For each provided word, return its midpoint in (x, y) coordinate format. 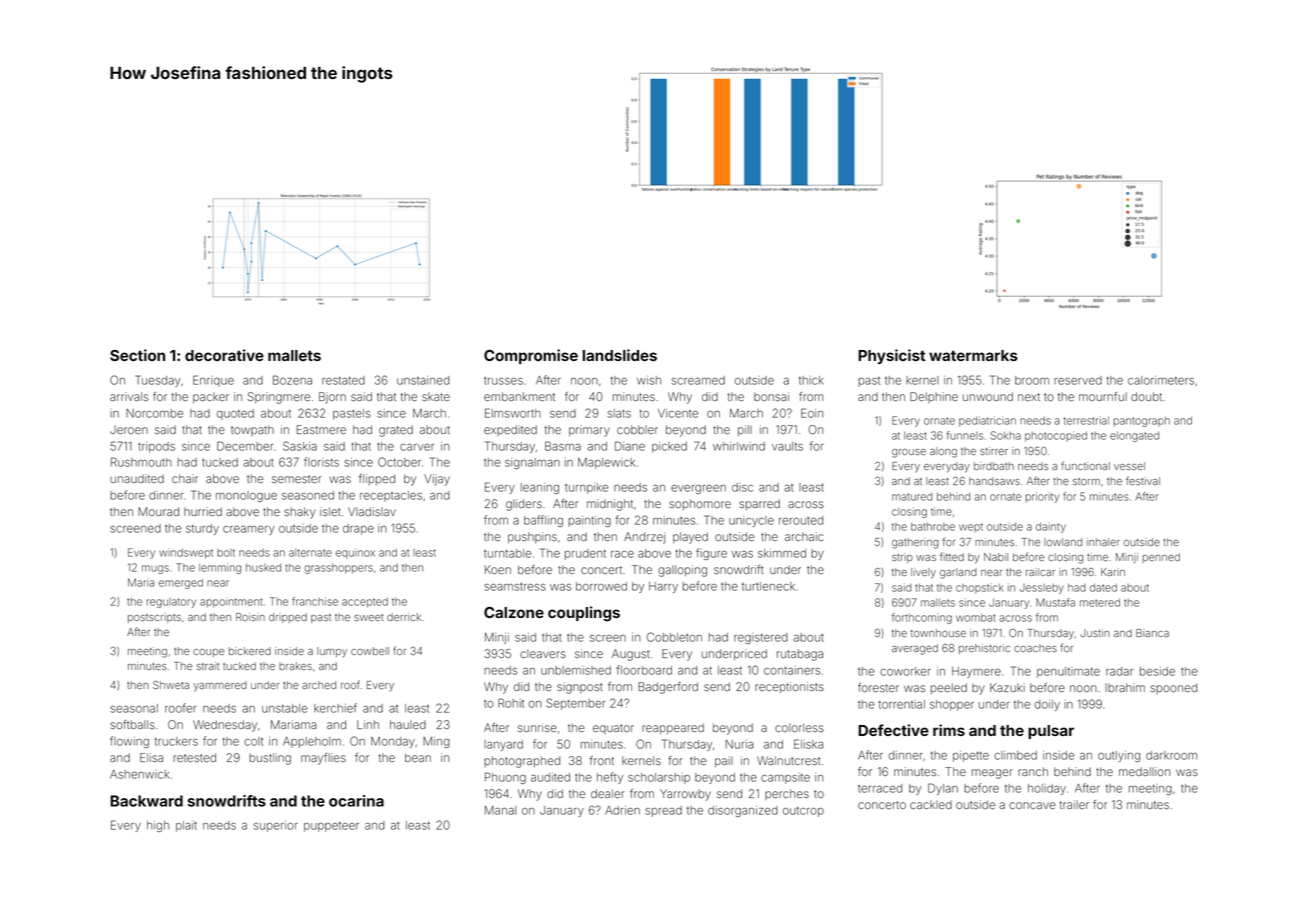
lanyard (503, 745)
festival (1143, 480)
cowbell (370, 651)
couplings (584, 614)
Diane (630, 446)
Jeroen (129, 429)
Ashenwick (139, 774)
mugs (155, 569)
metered (1100, 603)
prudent (585, 554)
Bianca (1152, 633)
